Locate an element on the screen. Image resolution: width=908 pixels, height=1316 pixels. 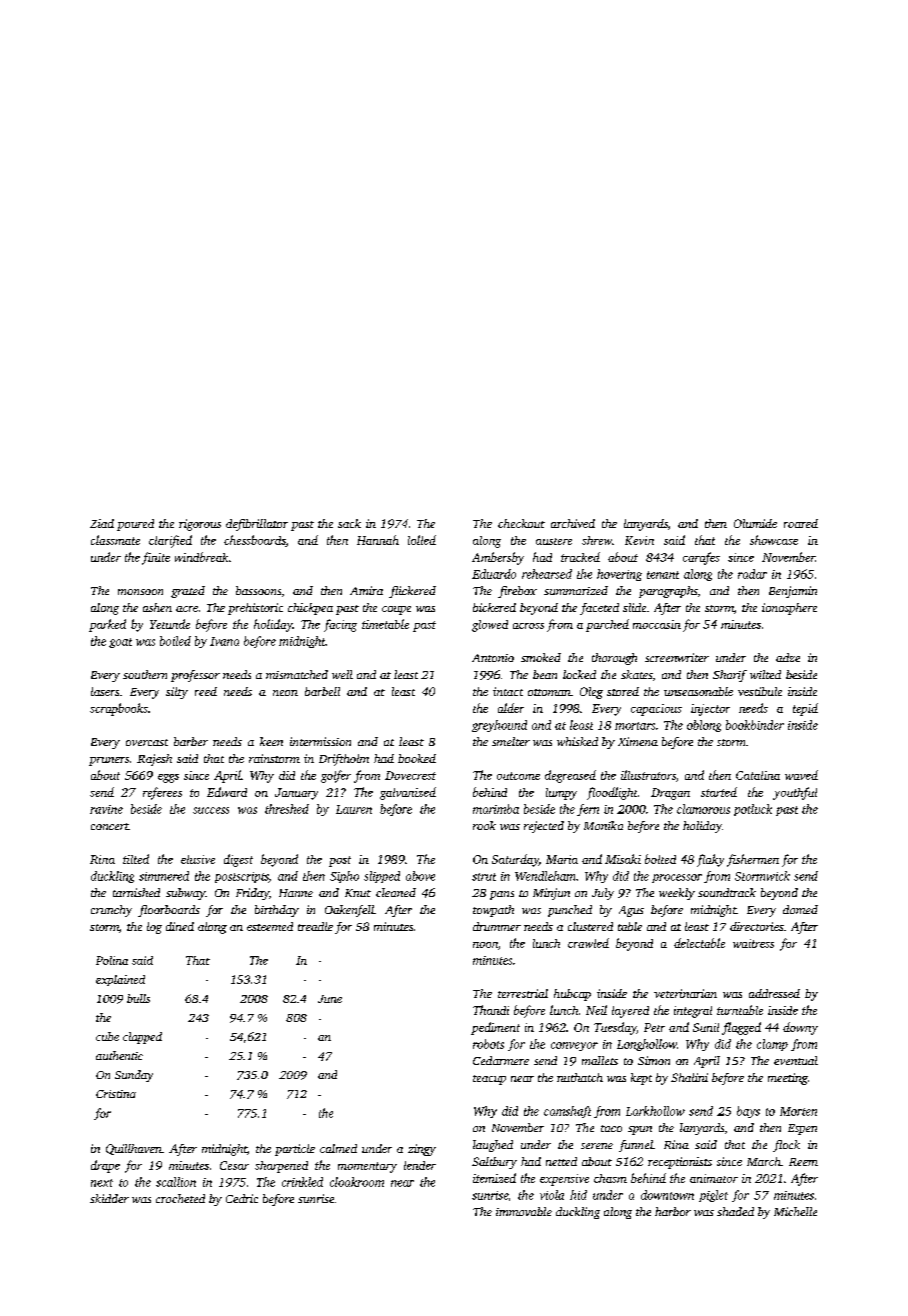
goat is located at coordinates (120, 643).
